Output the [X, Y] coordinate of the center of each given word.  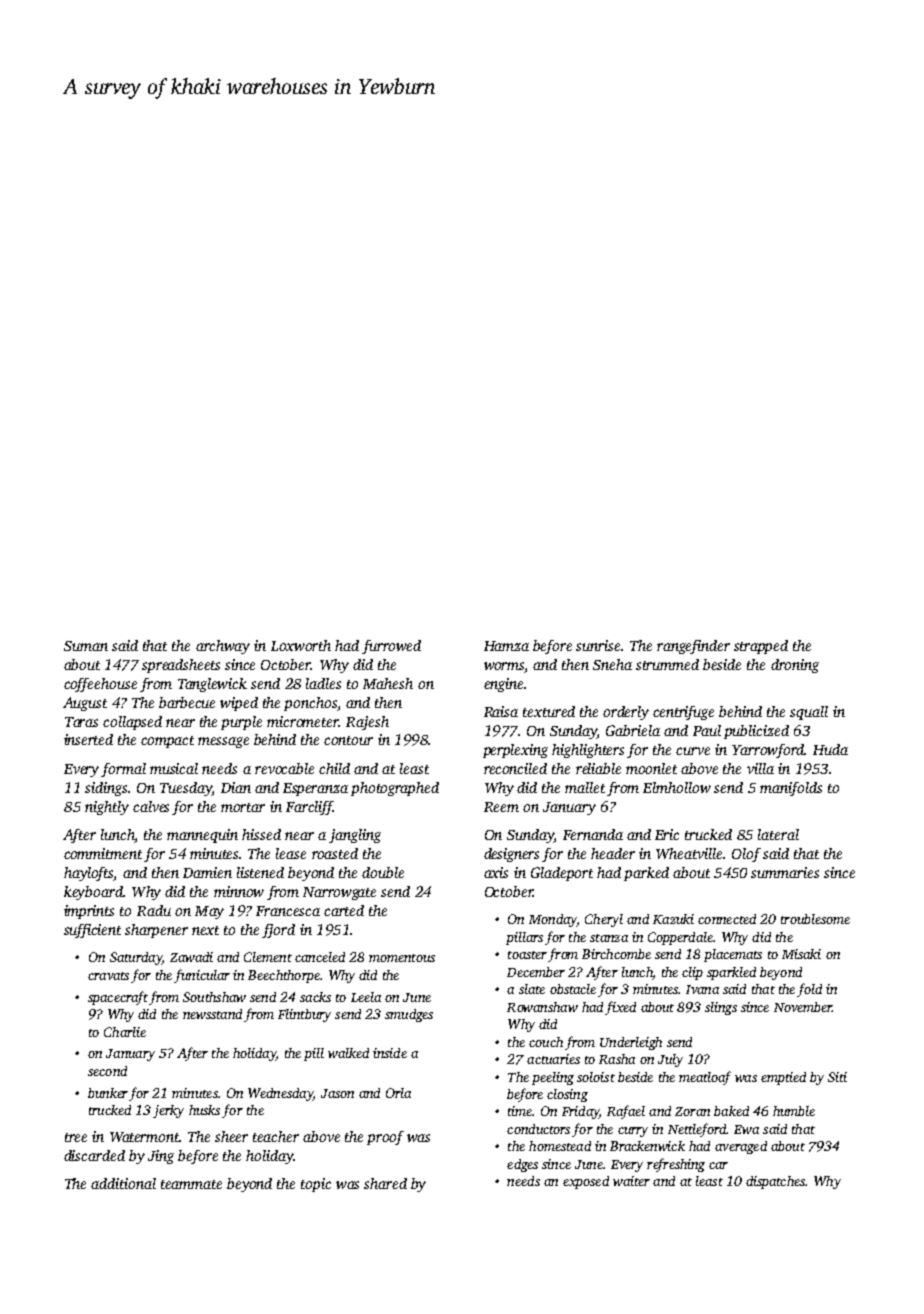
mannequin [202, 836]
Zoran [692, 1111]
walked [348, 1053]
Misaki [801, 954]
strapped [761, 647]
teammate [191, 1184]
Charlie [125, 1032]
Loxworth [301, 645]
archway [223, 647]
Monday [553, 920]
